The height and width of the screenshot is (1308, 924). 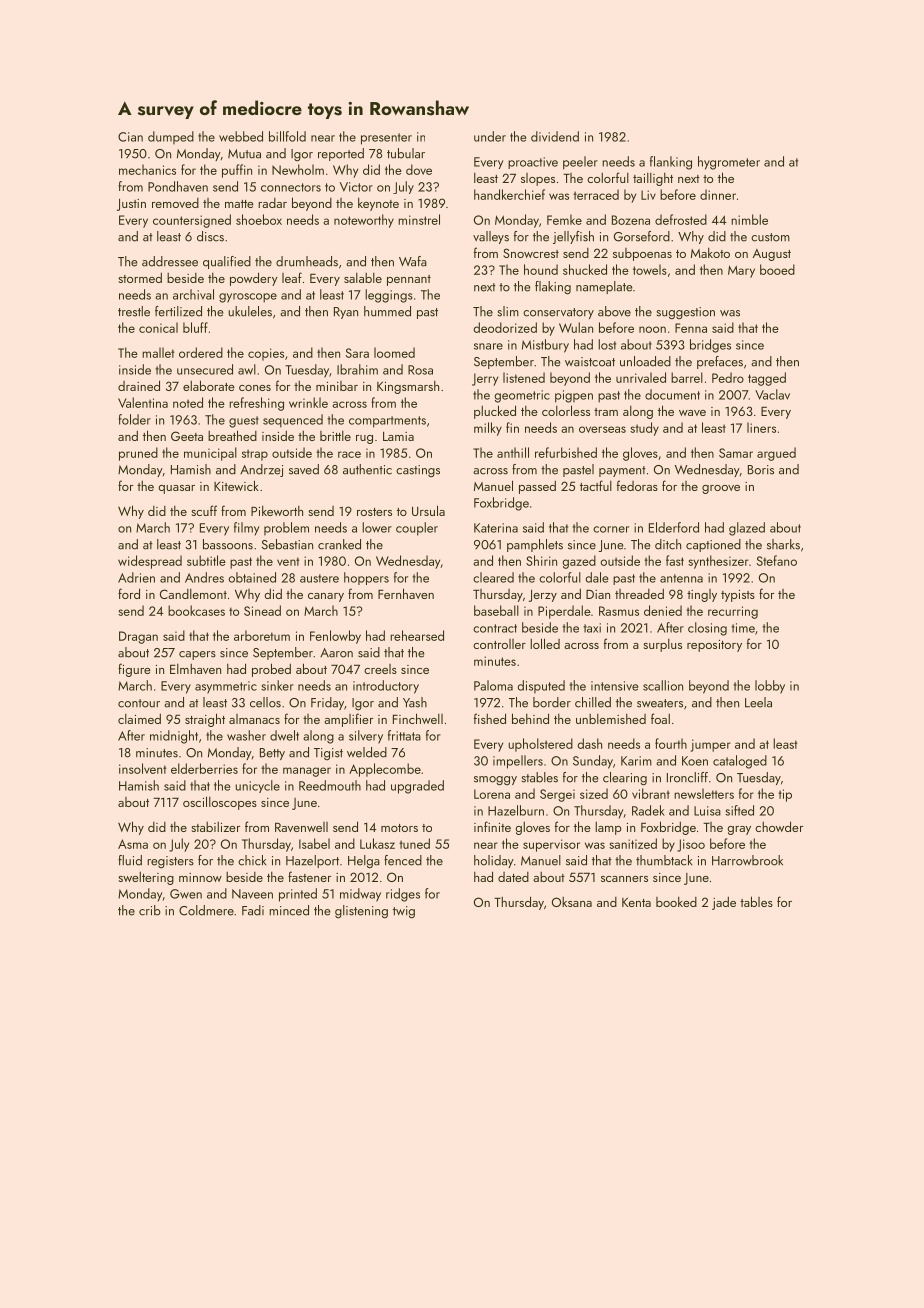 What do you see at coordinates (133, 844) in the screenshot?
I see `Asma` at bounding box center [133, 844].
